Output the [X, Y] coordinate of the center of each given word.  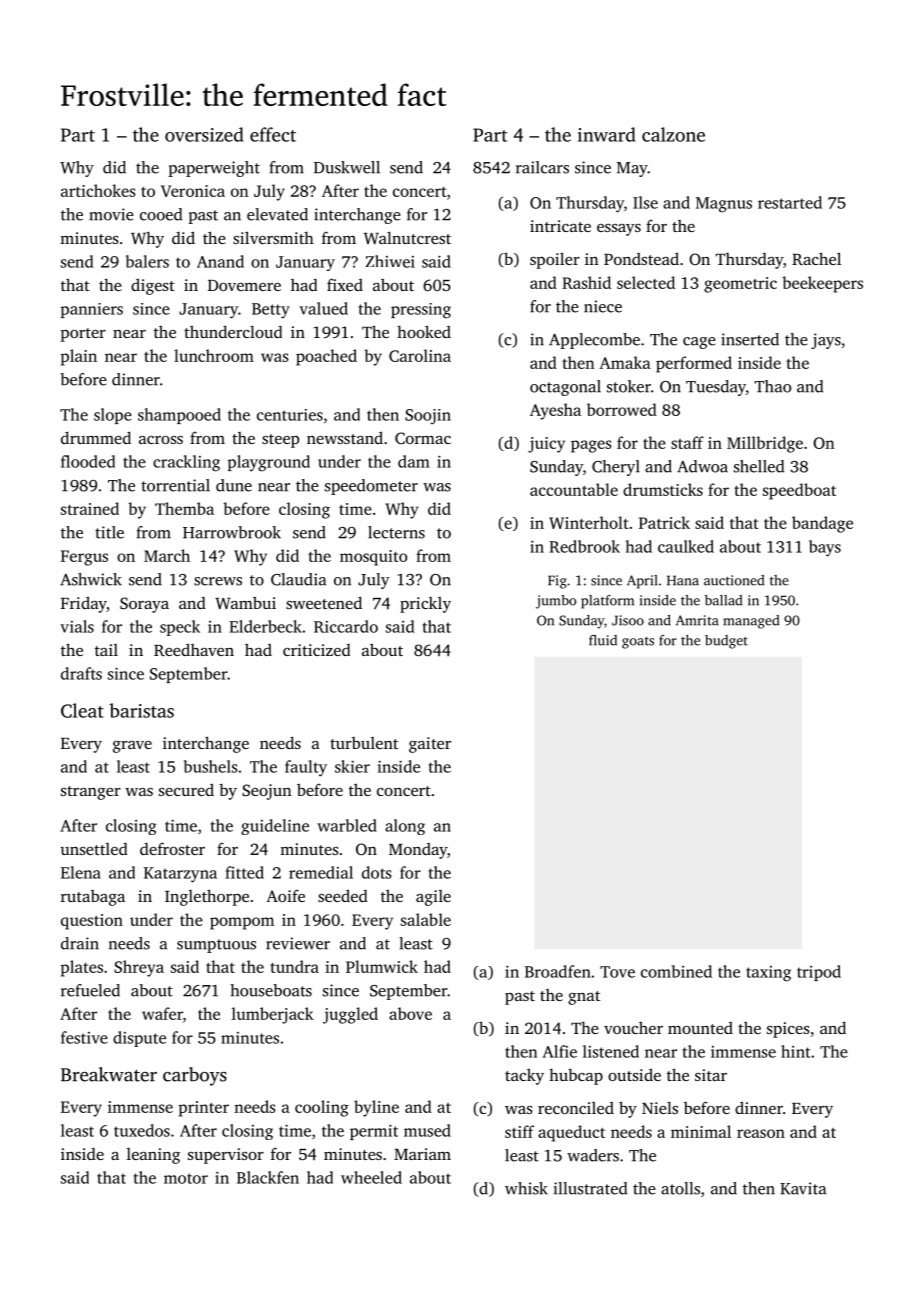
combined [676, 971]
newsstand [345, 437]
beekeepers [822, 284]
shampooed [179, 416]
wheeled [371, 1177]
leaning [153, 1156]
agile [433, 898]
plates [82, 968]
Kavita [803, 1188]
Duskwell [347, 167]
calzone [673, 134]
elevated [277, 214]
